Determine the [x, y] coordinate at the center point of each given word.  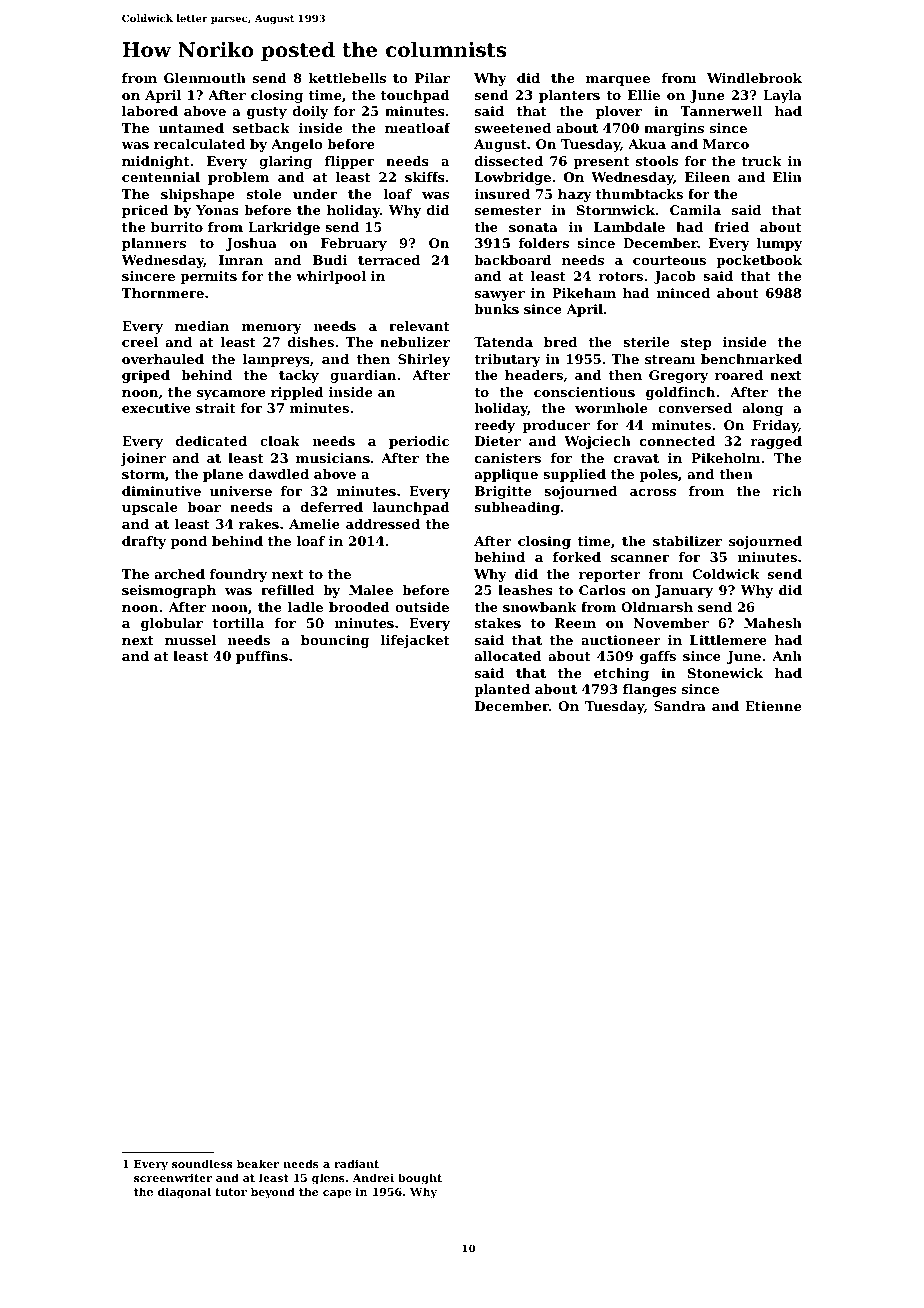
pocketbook [759, 261]
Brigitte [503, 492]
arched [180, 574]
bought [420, 1179]
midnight [156, 162]
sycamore [231, 395]
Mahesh [773, 623]
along [763, 409]
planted [502, 690]
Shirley [424, 360]
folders [543, 243]
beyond [273, 1193]
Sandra [680, 706]
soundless [202, 1163]
